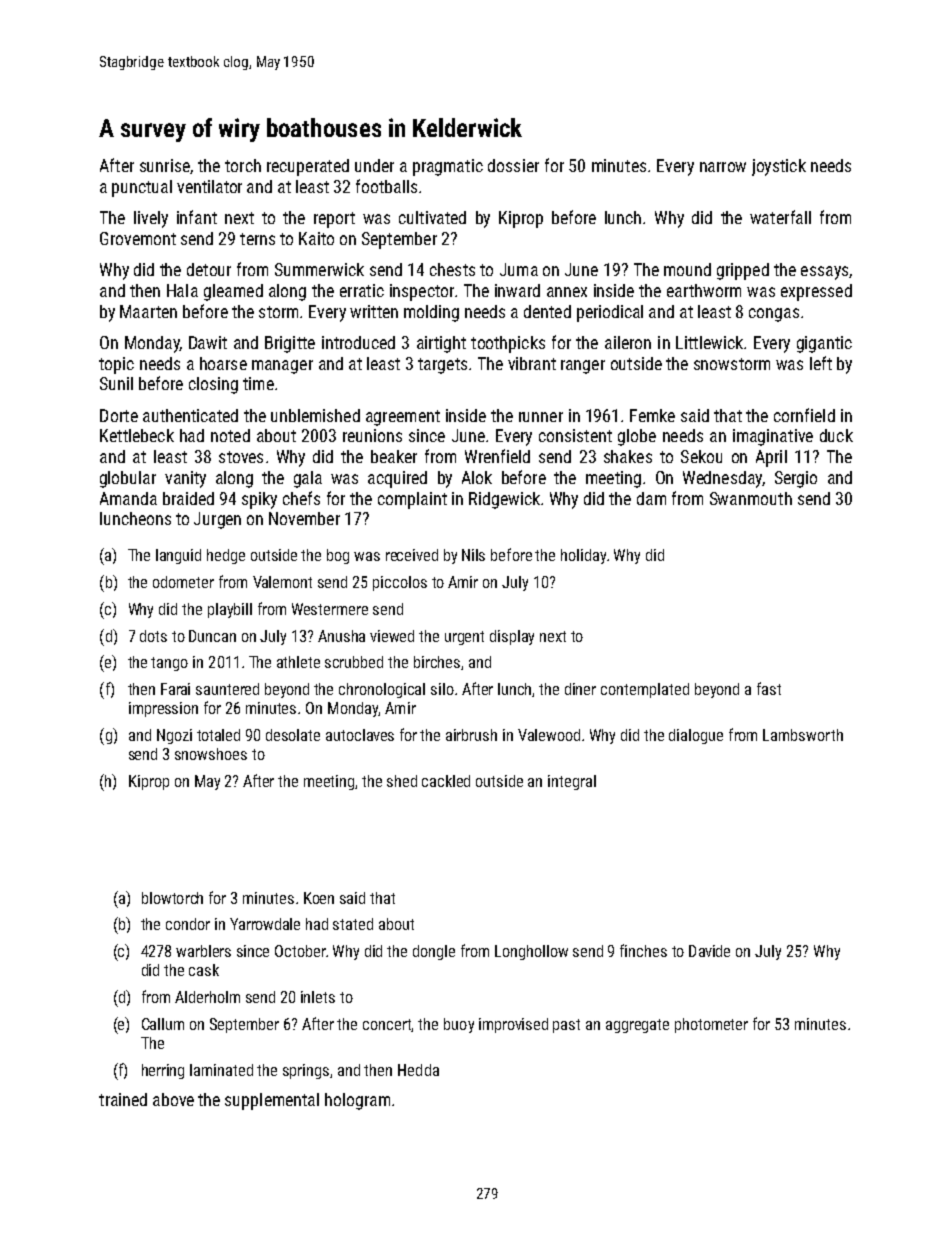  I want to click on photometer, so click(711, 1025).
